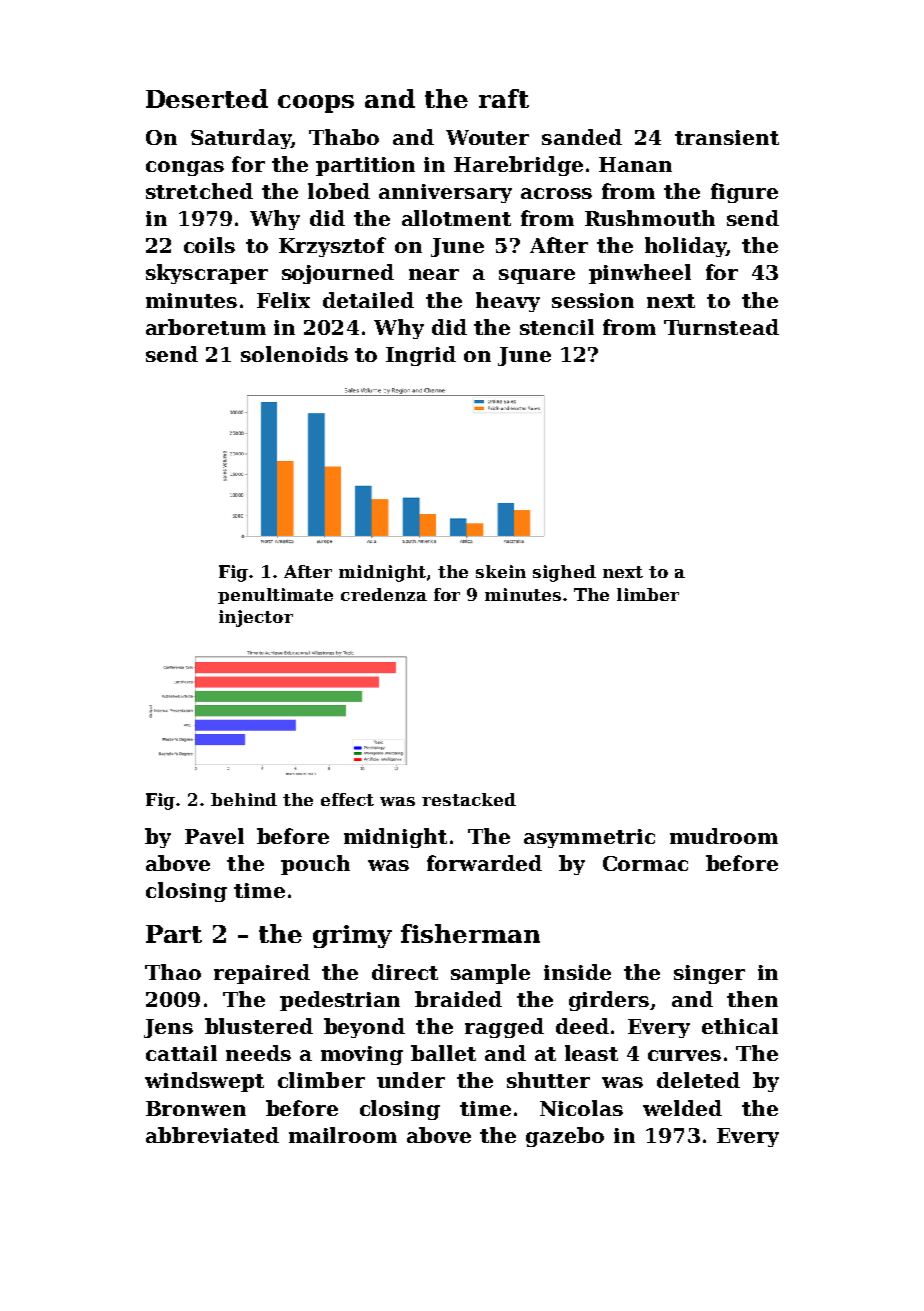 The width and height of the page is (924, 1311). Describe the element at coordinates (206, 327) in the page. I see `arboretum` at that location.
